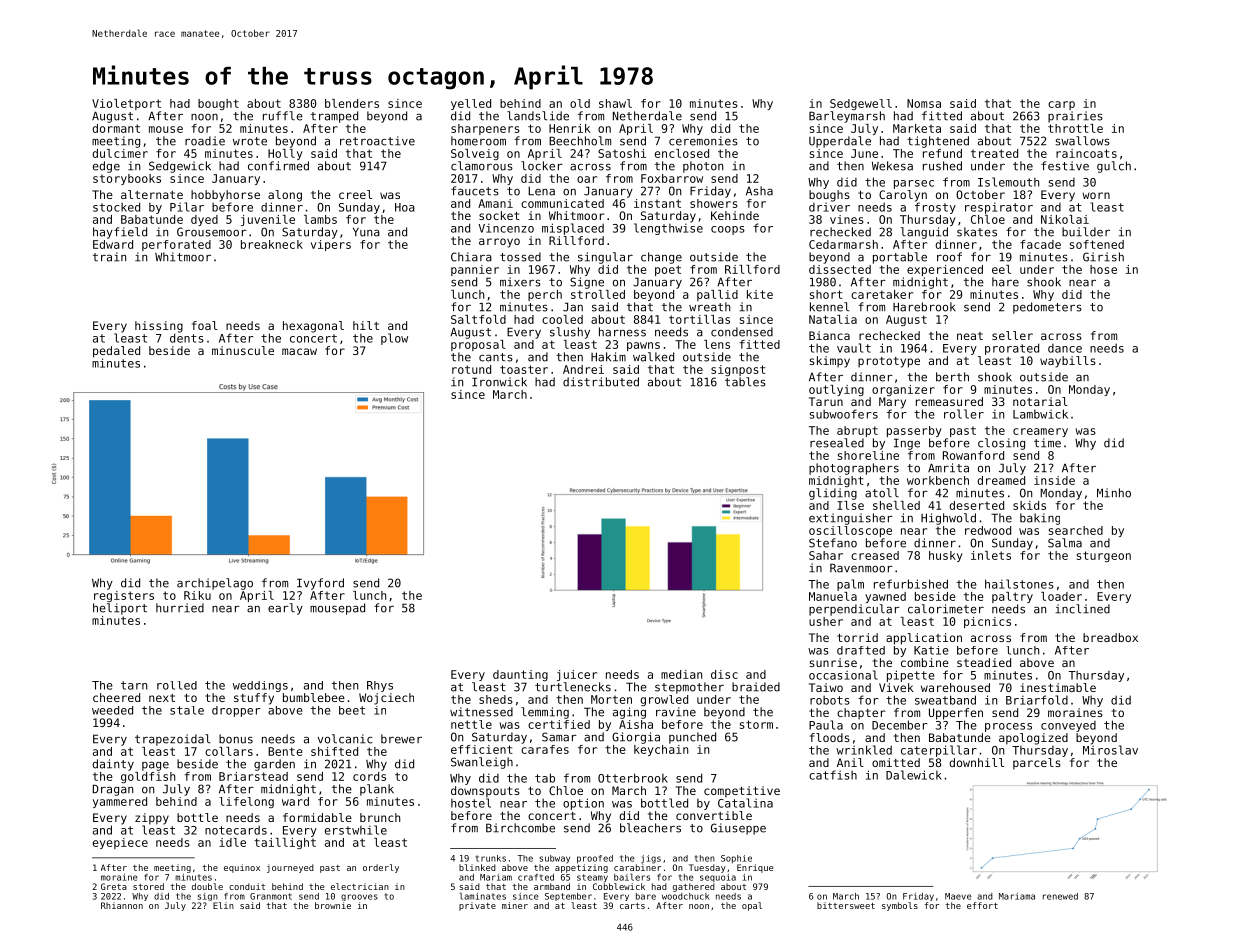  Describe the element at coordinates (900, 906) in the screenshot. I see `symbols` at that location.
